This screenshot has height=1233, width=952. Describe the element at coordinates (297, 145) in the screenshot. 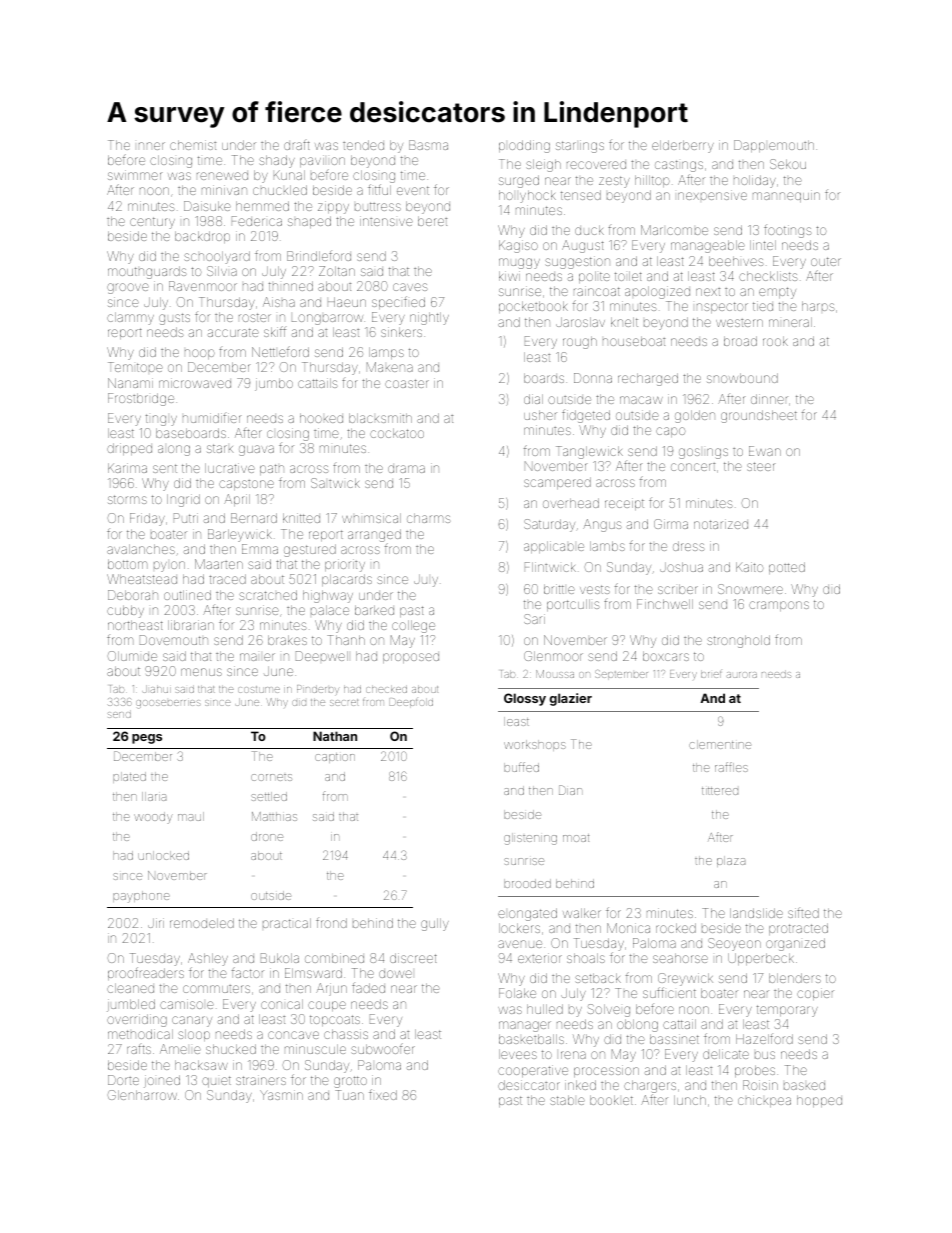

I see `draft` at that location.
